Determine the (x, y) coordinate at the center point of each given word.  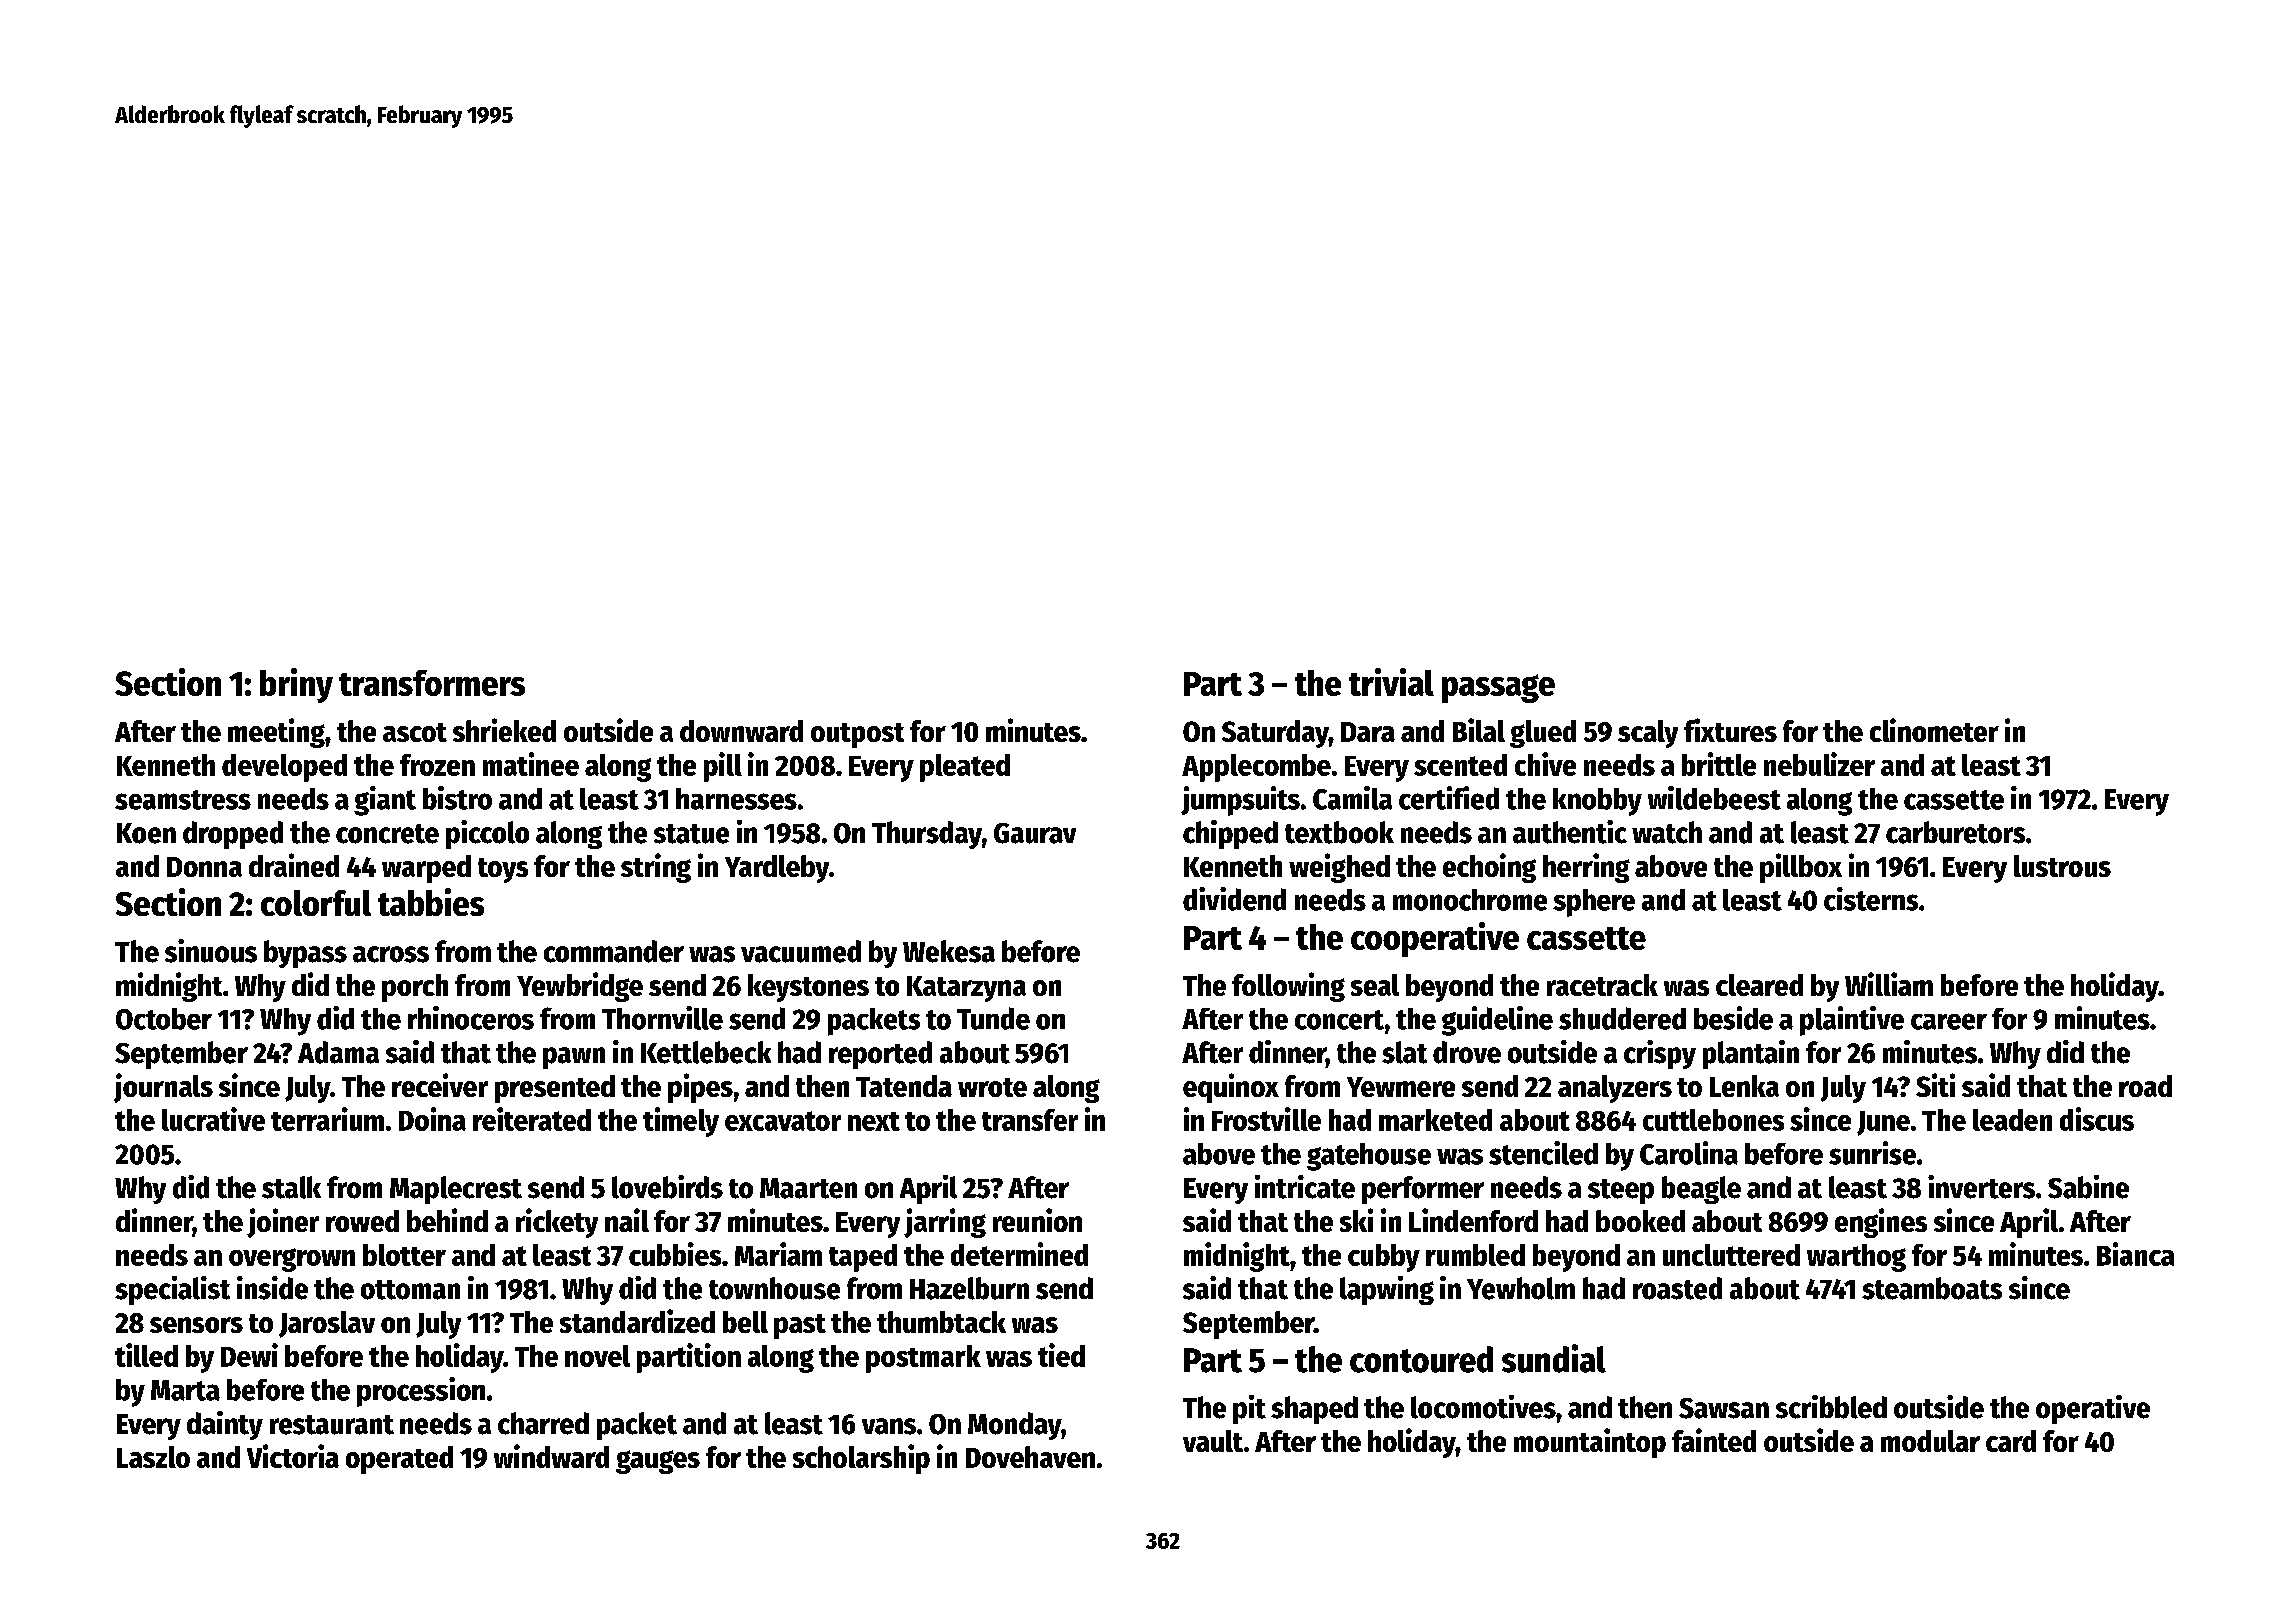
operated (399, 1460)
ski (1356, 1220)
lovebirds (667, 1187)
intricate (1305, 1187)
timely (681, 1122)
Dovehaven (1030, 1457)
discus (2097, 1119)
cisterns (1871, 899)
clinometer (1934, 730)
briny (296, 685)
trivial (1391, 682)
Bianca (2135, 1254)
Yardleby (777, 869)
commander (614, 951)
